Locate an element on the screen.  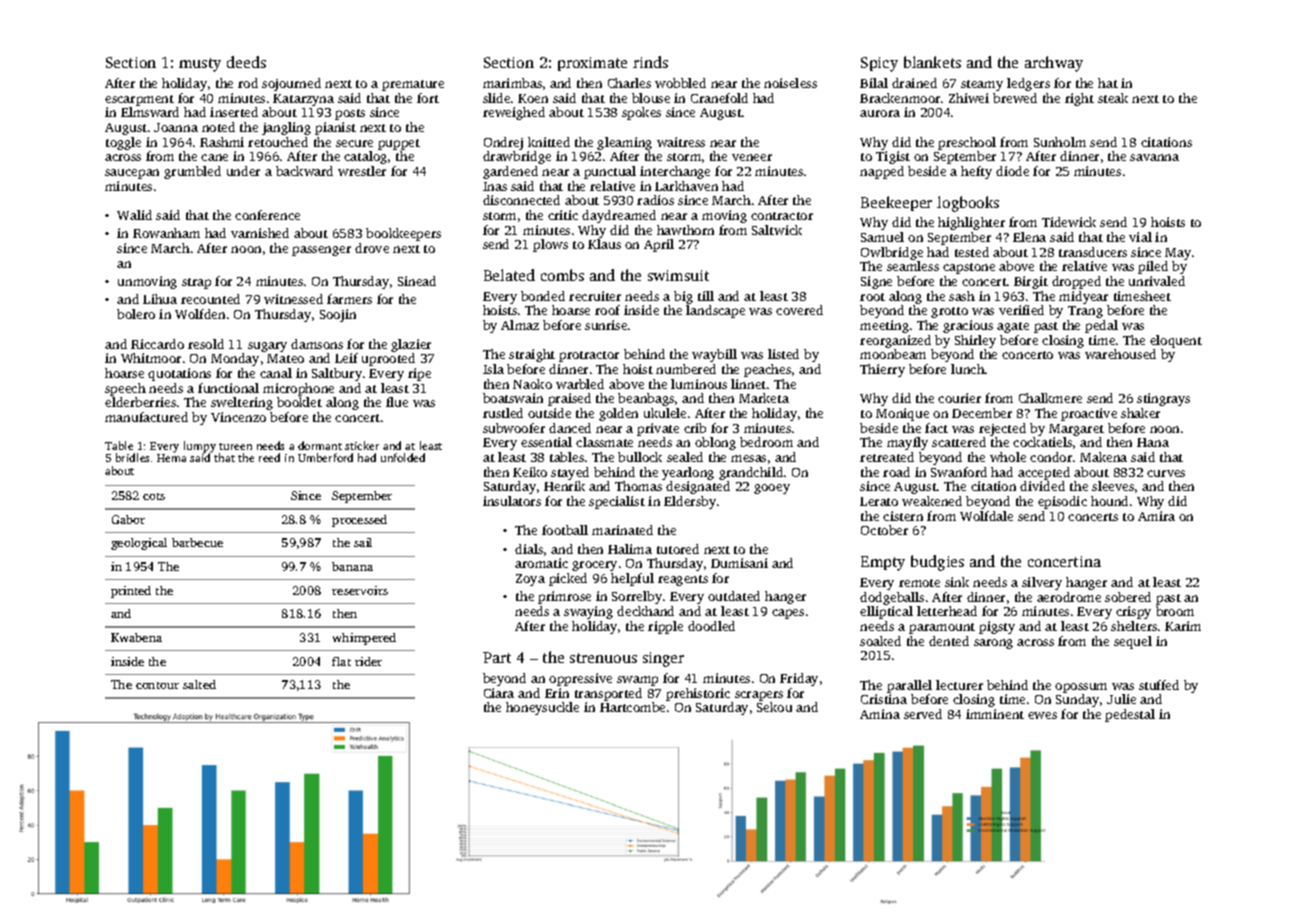
strenuous is located at coordinates (603, 658).
